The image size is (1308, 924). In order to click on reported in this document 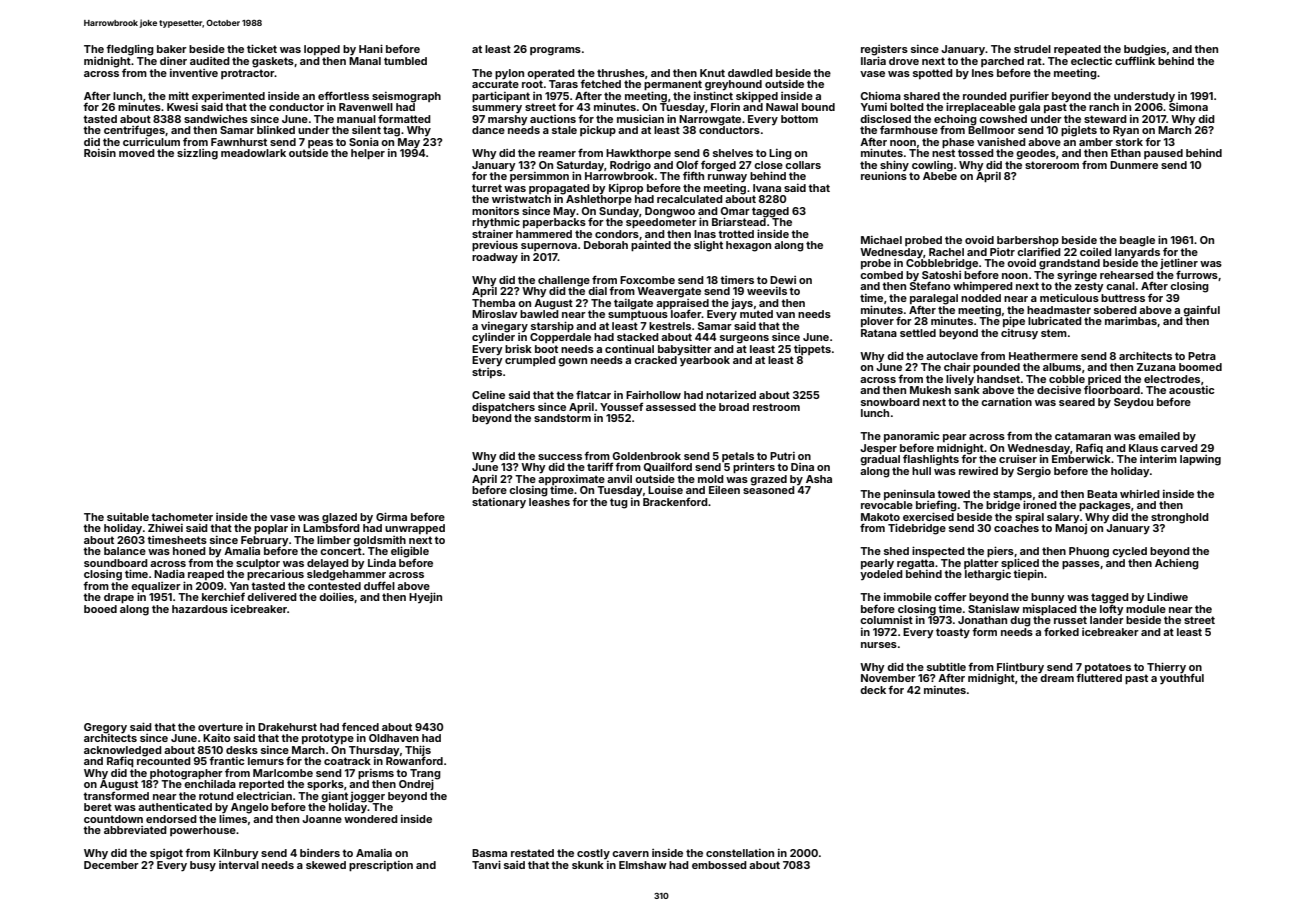, I will do `click(261, 785)`.
